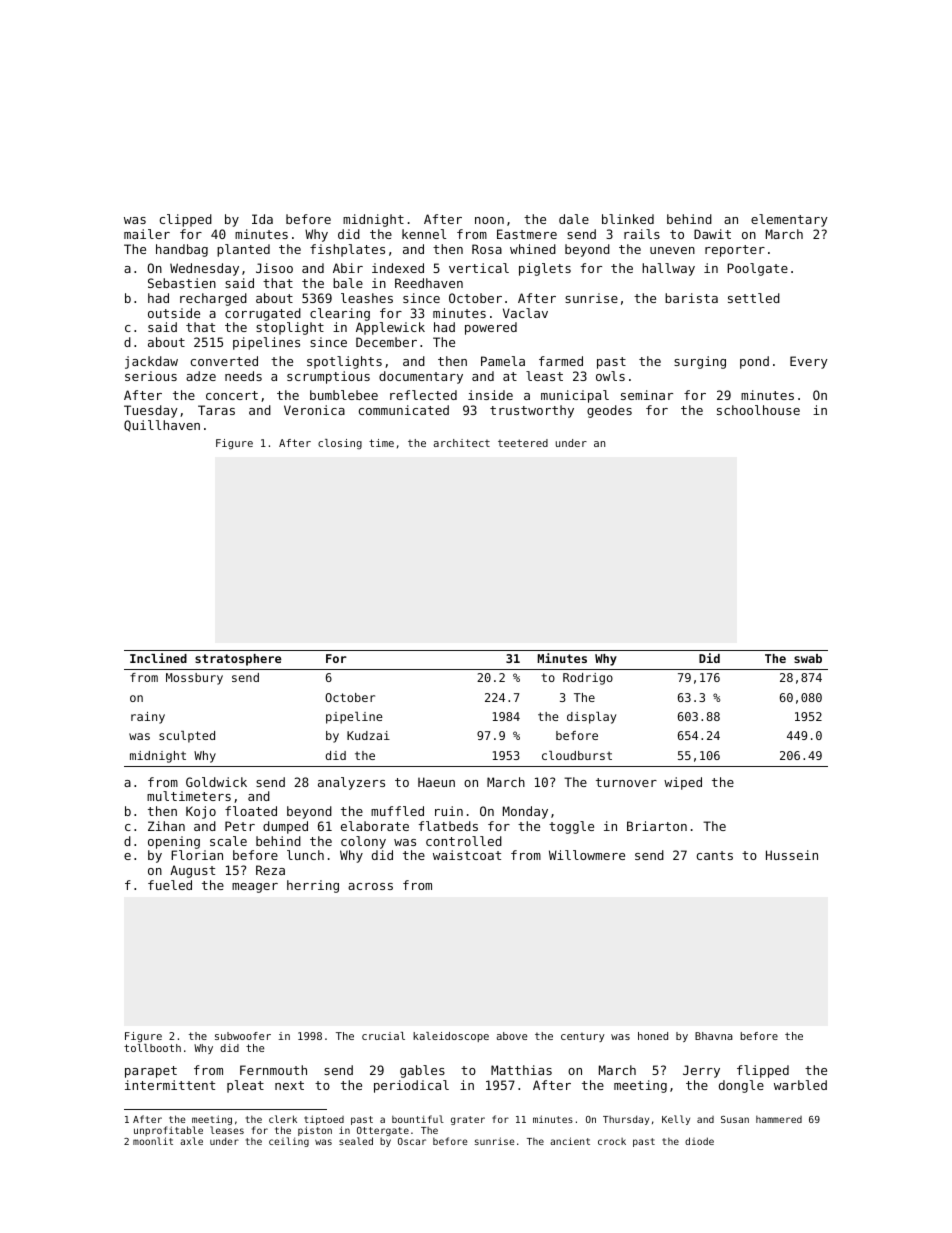 The image size is (952, 1233). What do you see at coordinates (789, 220) in the image?
I see `elementary` at bounding box center [789, 220].
